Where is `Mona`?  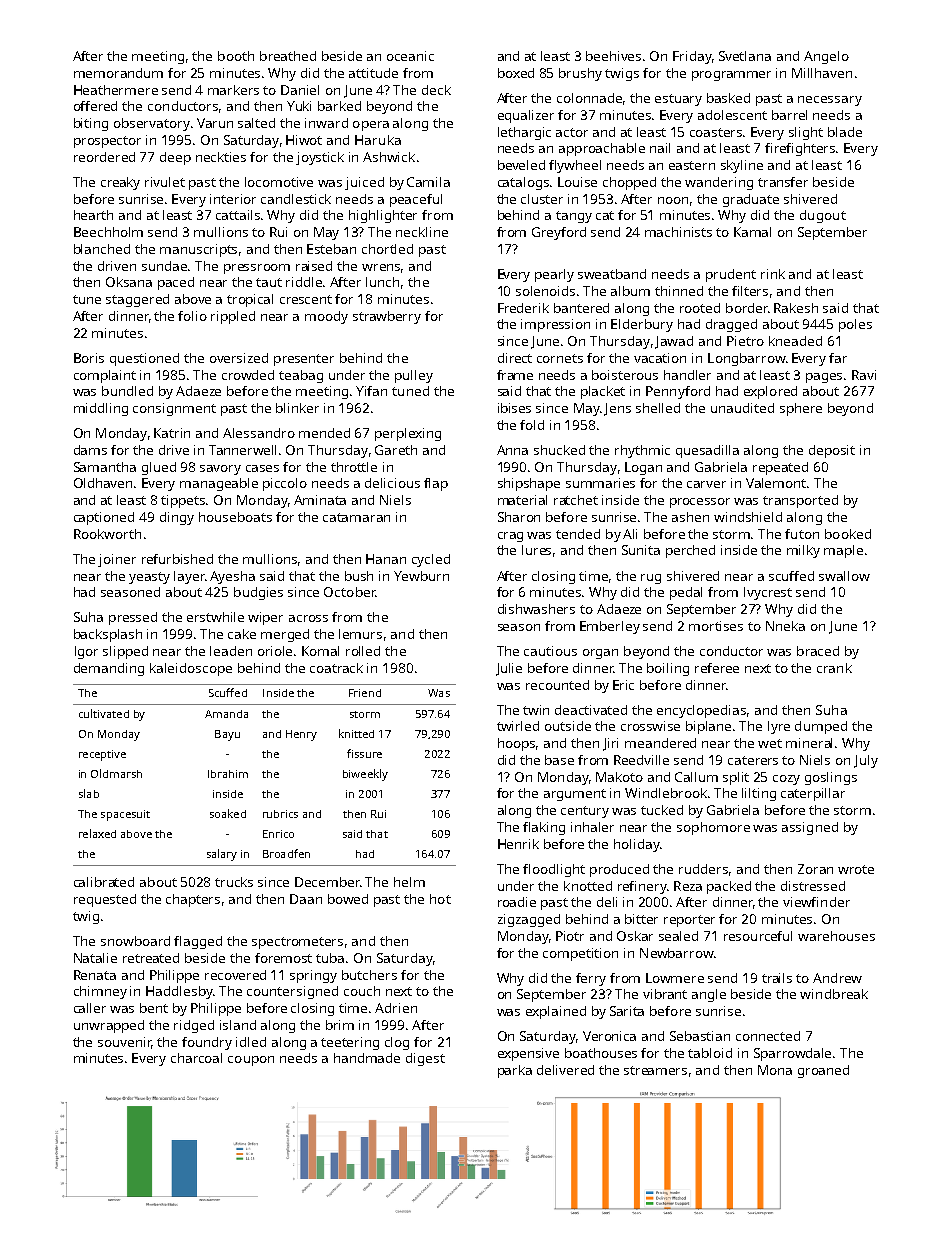
Mona is located at coordinates (775, 1070).
